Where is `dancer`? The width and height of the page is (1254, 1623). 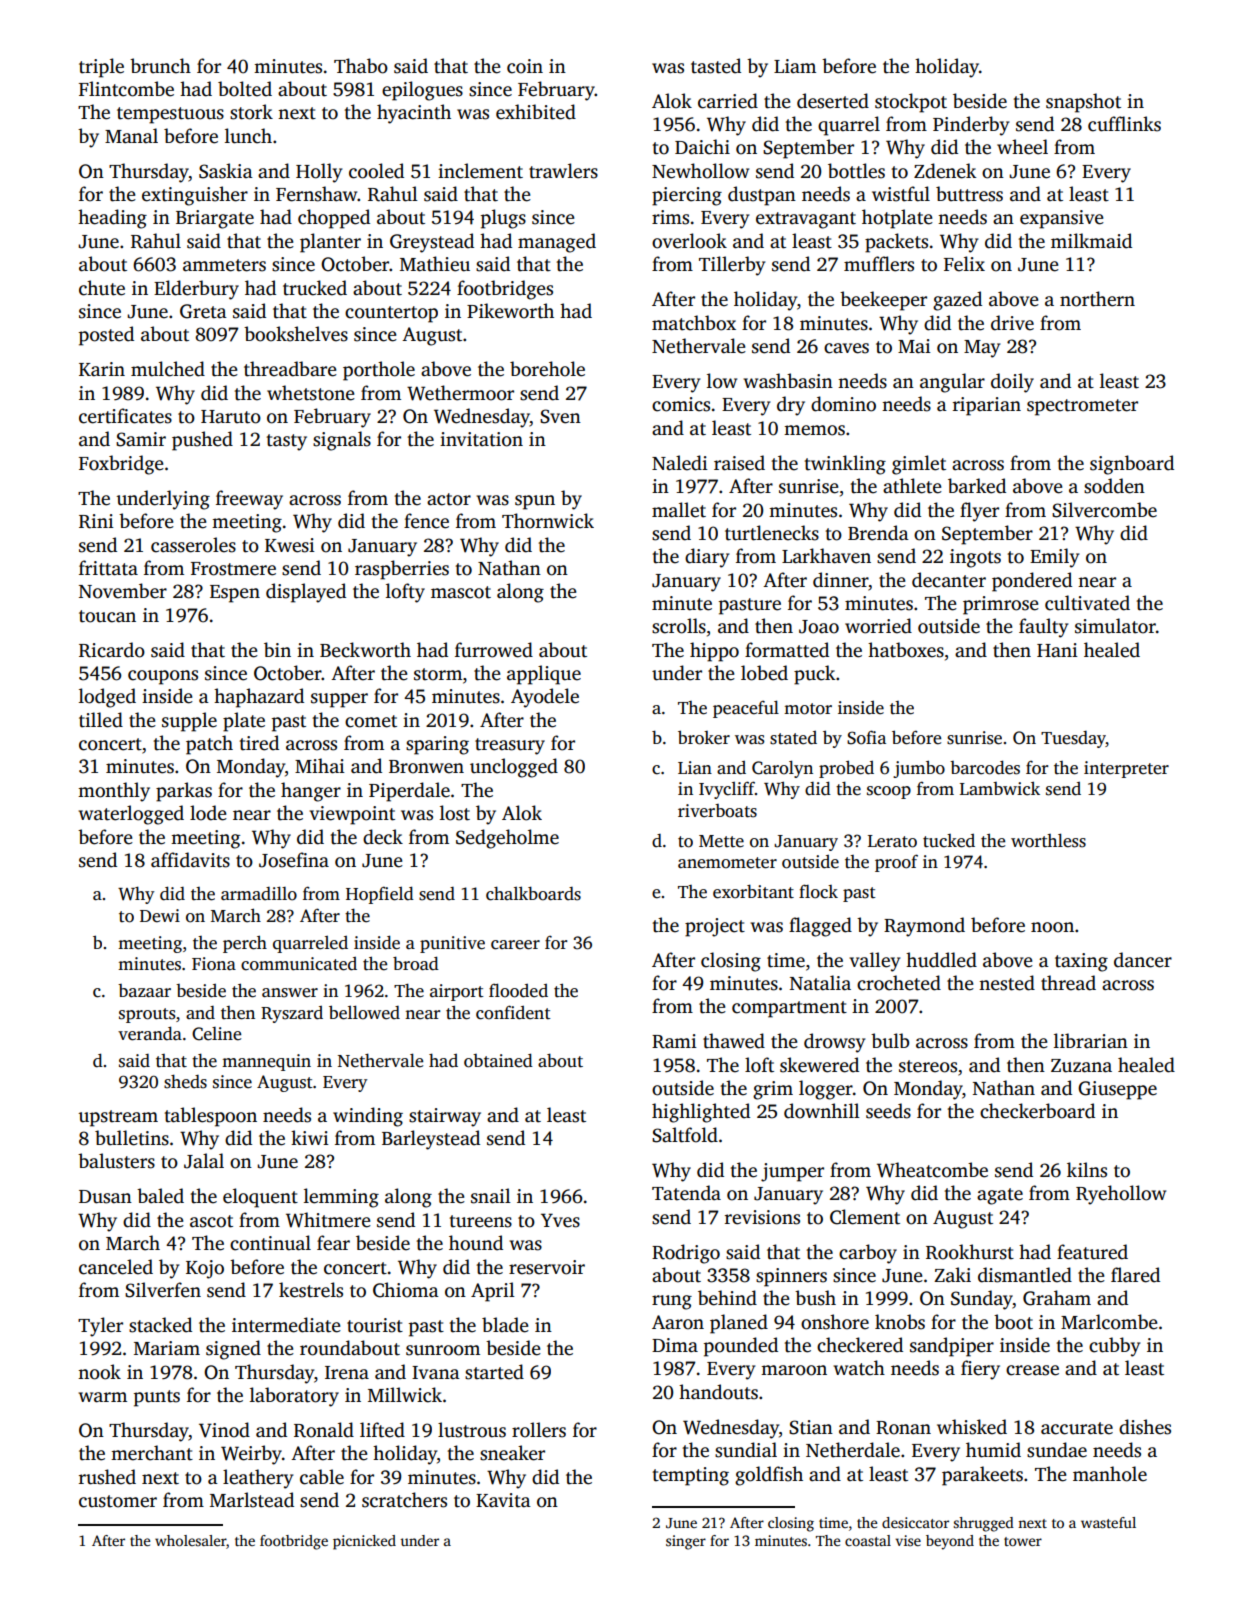 dancer is located at coordinates (1143, 960).
